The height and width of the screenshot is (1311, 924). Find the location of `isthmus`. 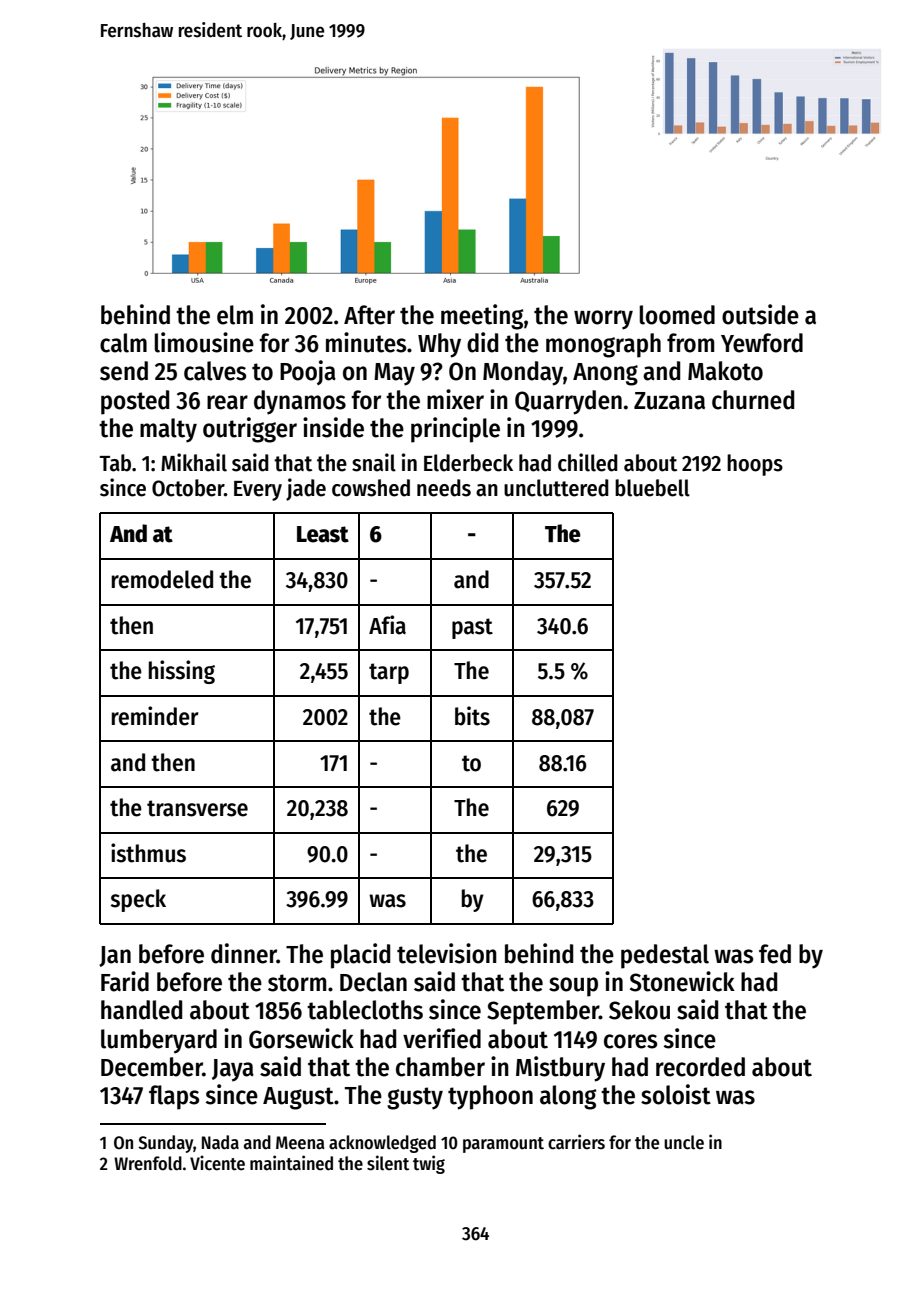

isthmus is located at coordinates (148, 853).
